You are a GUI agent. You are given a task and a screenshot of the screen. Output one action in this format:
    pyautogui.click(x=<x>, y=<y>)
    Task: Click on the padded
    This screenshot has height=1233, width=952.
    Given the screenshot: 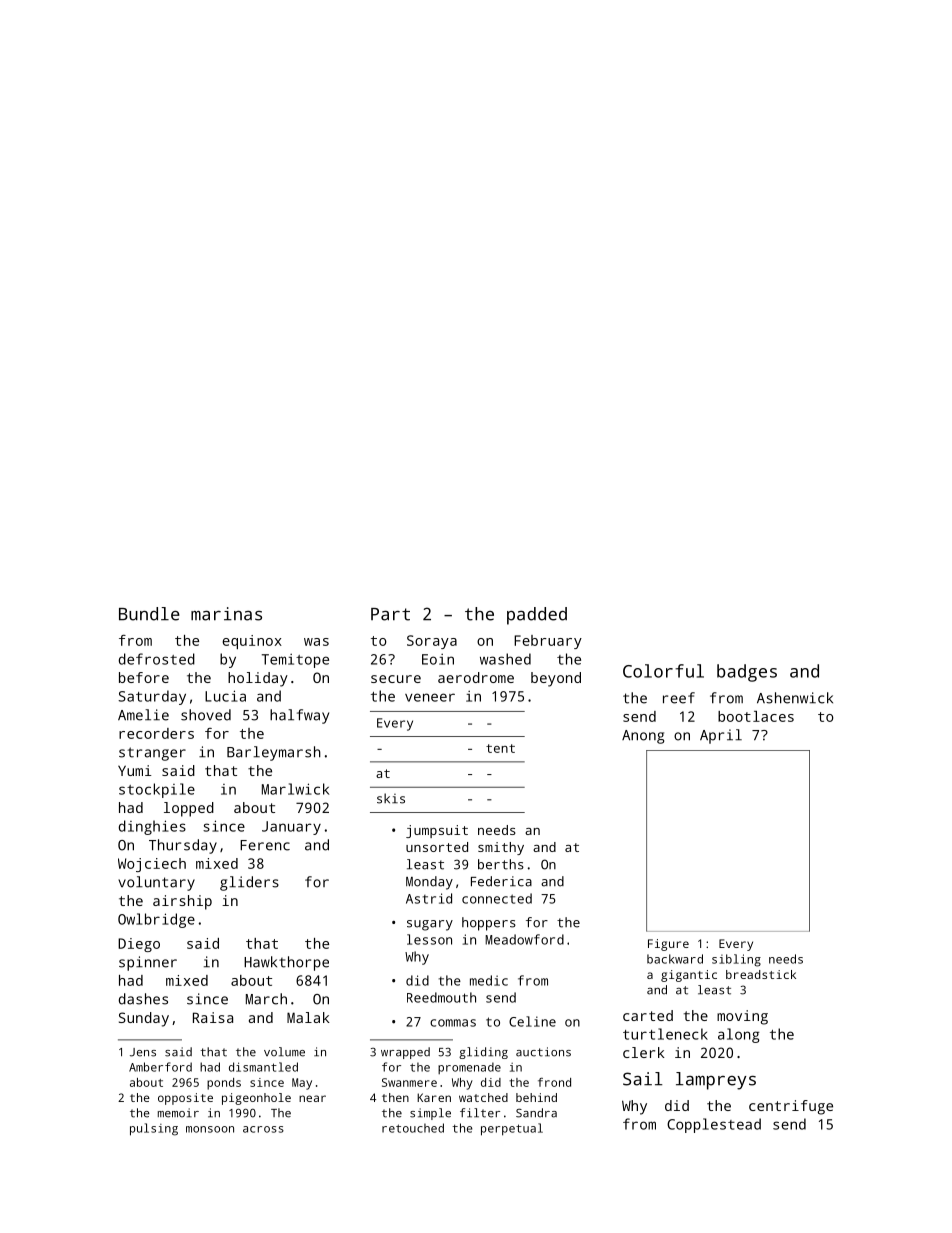 What is the action you would take?
    pyautogui.click(x=537, y=616)
